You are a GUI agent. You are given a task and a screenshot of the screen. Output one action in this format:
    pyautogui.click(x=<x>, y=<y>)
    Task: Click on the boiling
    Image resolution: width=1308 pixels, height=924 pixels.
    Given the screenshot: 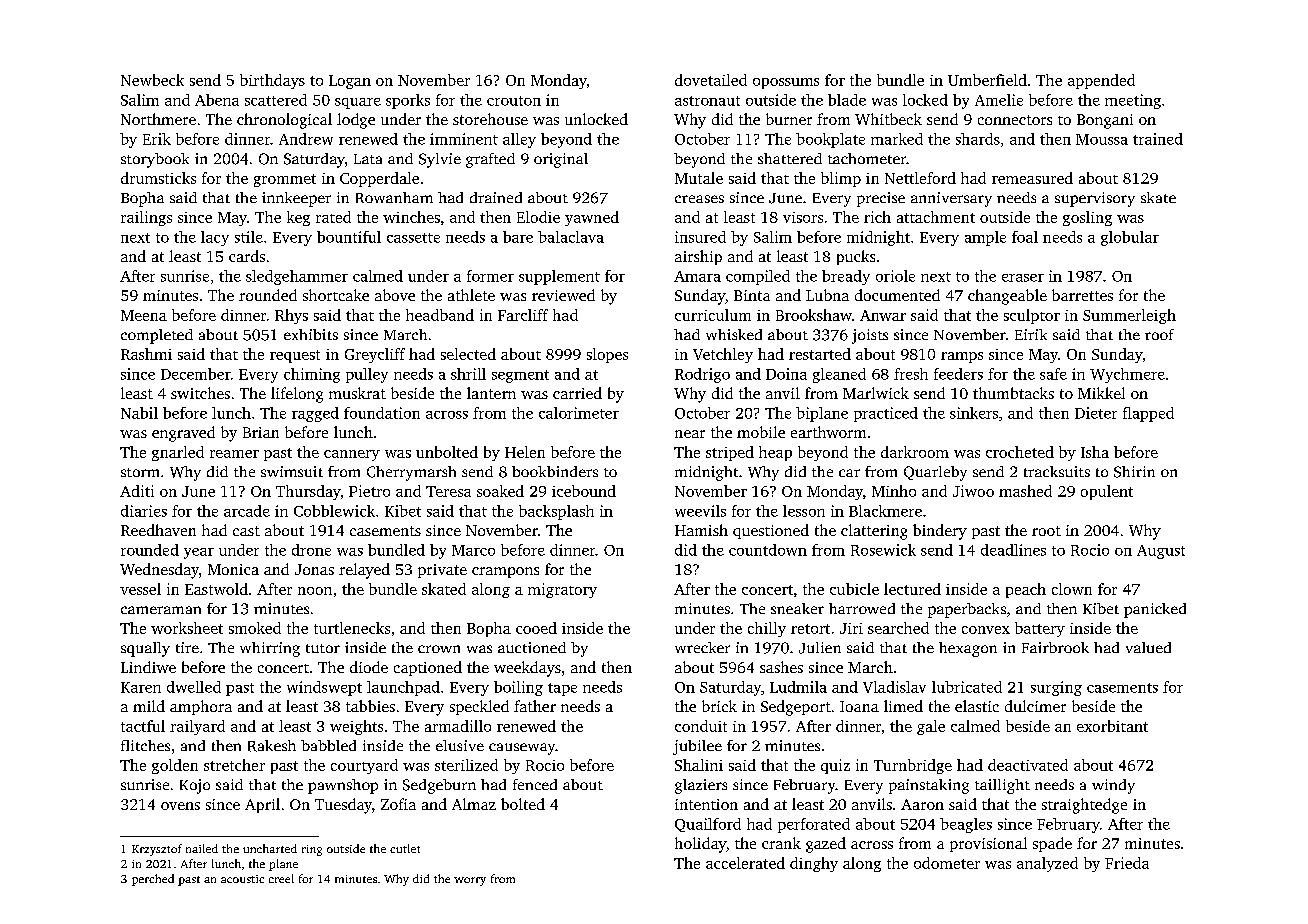 What is the action you would take?
    pyautogui.click(x=518, y=688)
